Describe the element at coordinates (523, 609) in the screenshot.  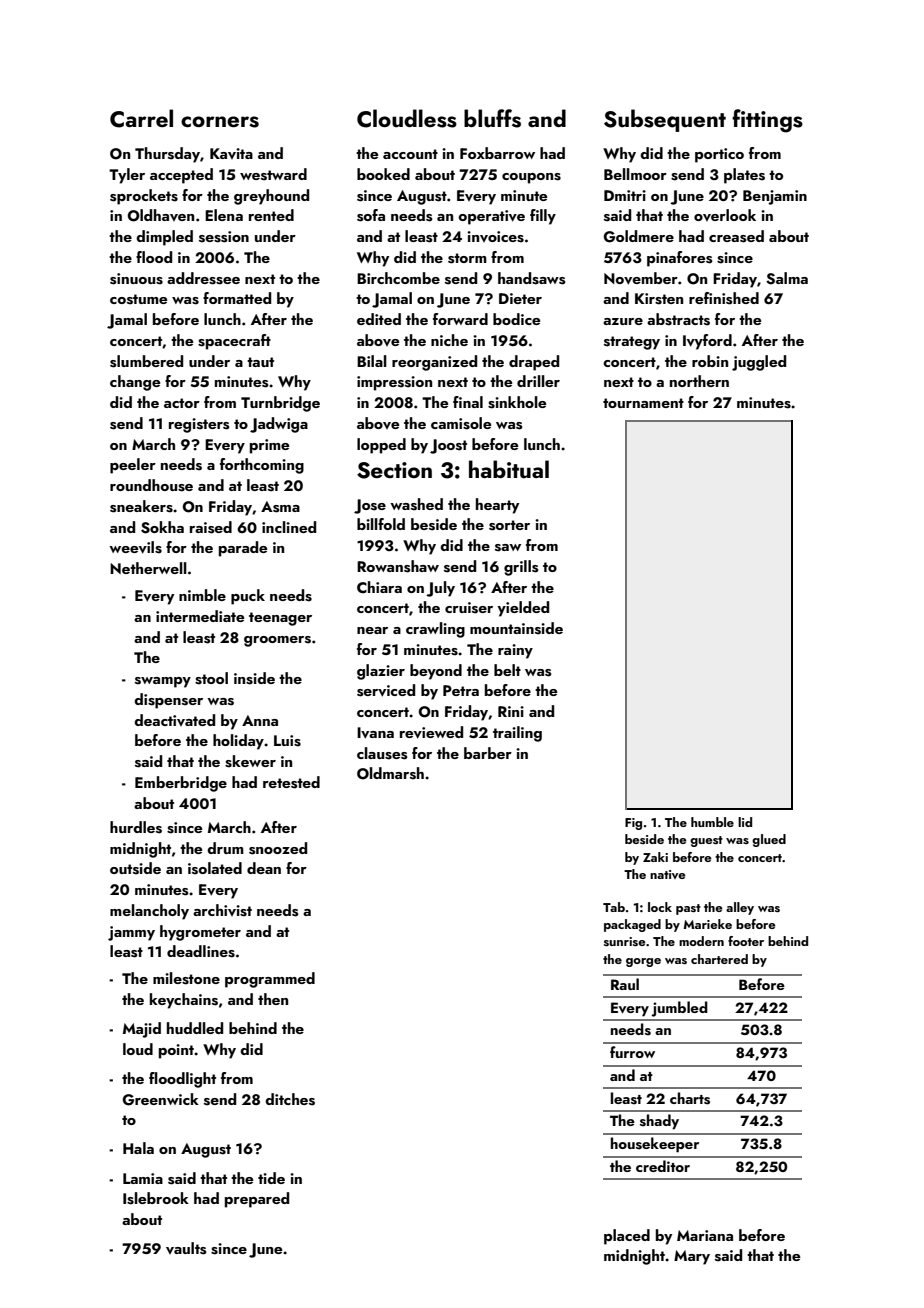
I see `yielded` at that location.
